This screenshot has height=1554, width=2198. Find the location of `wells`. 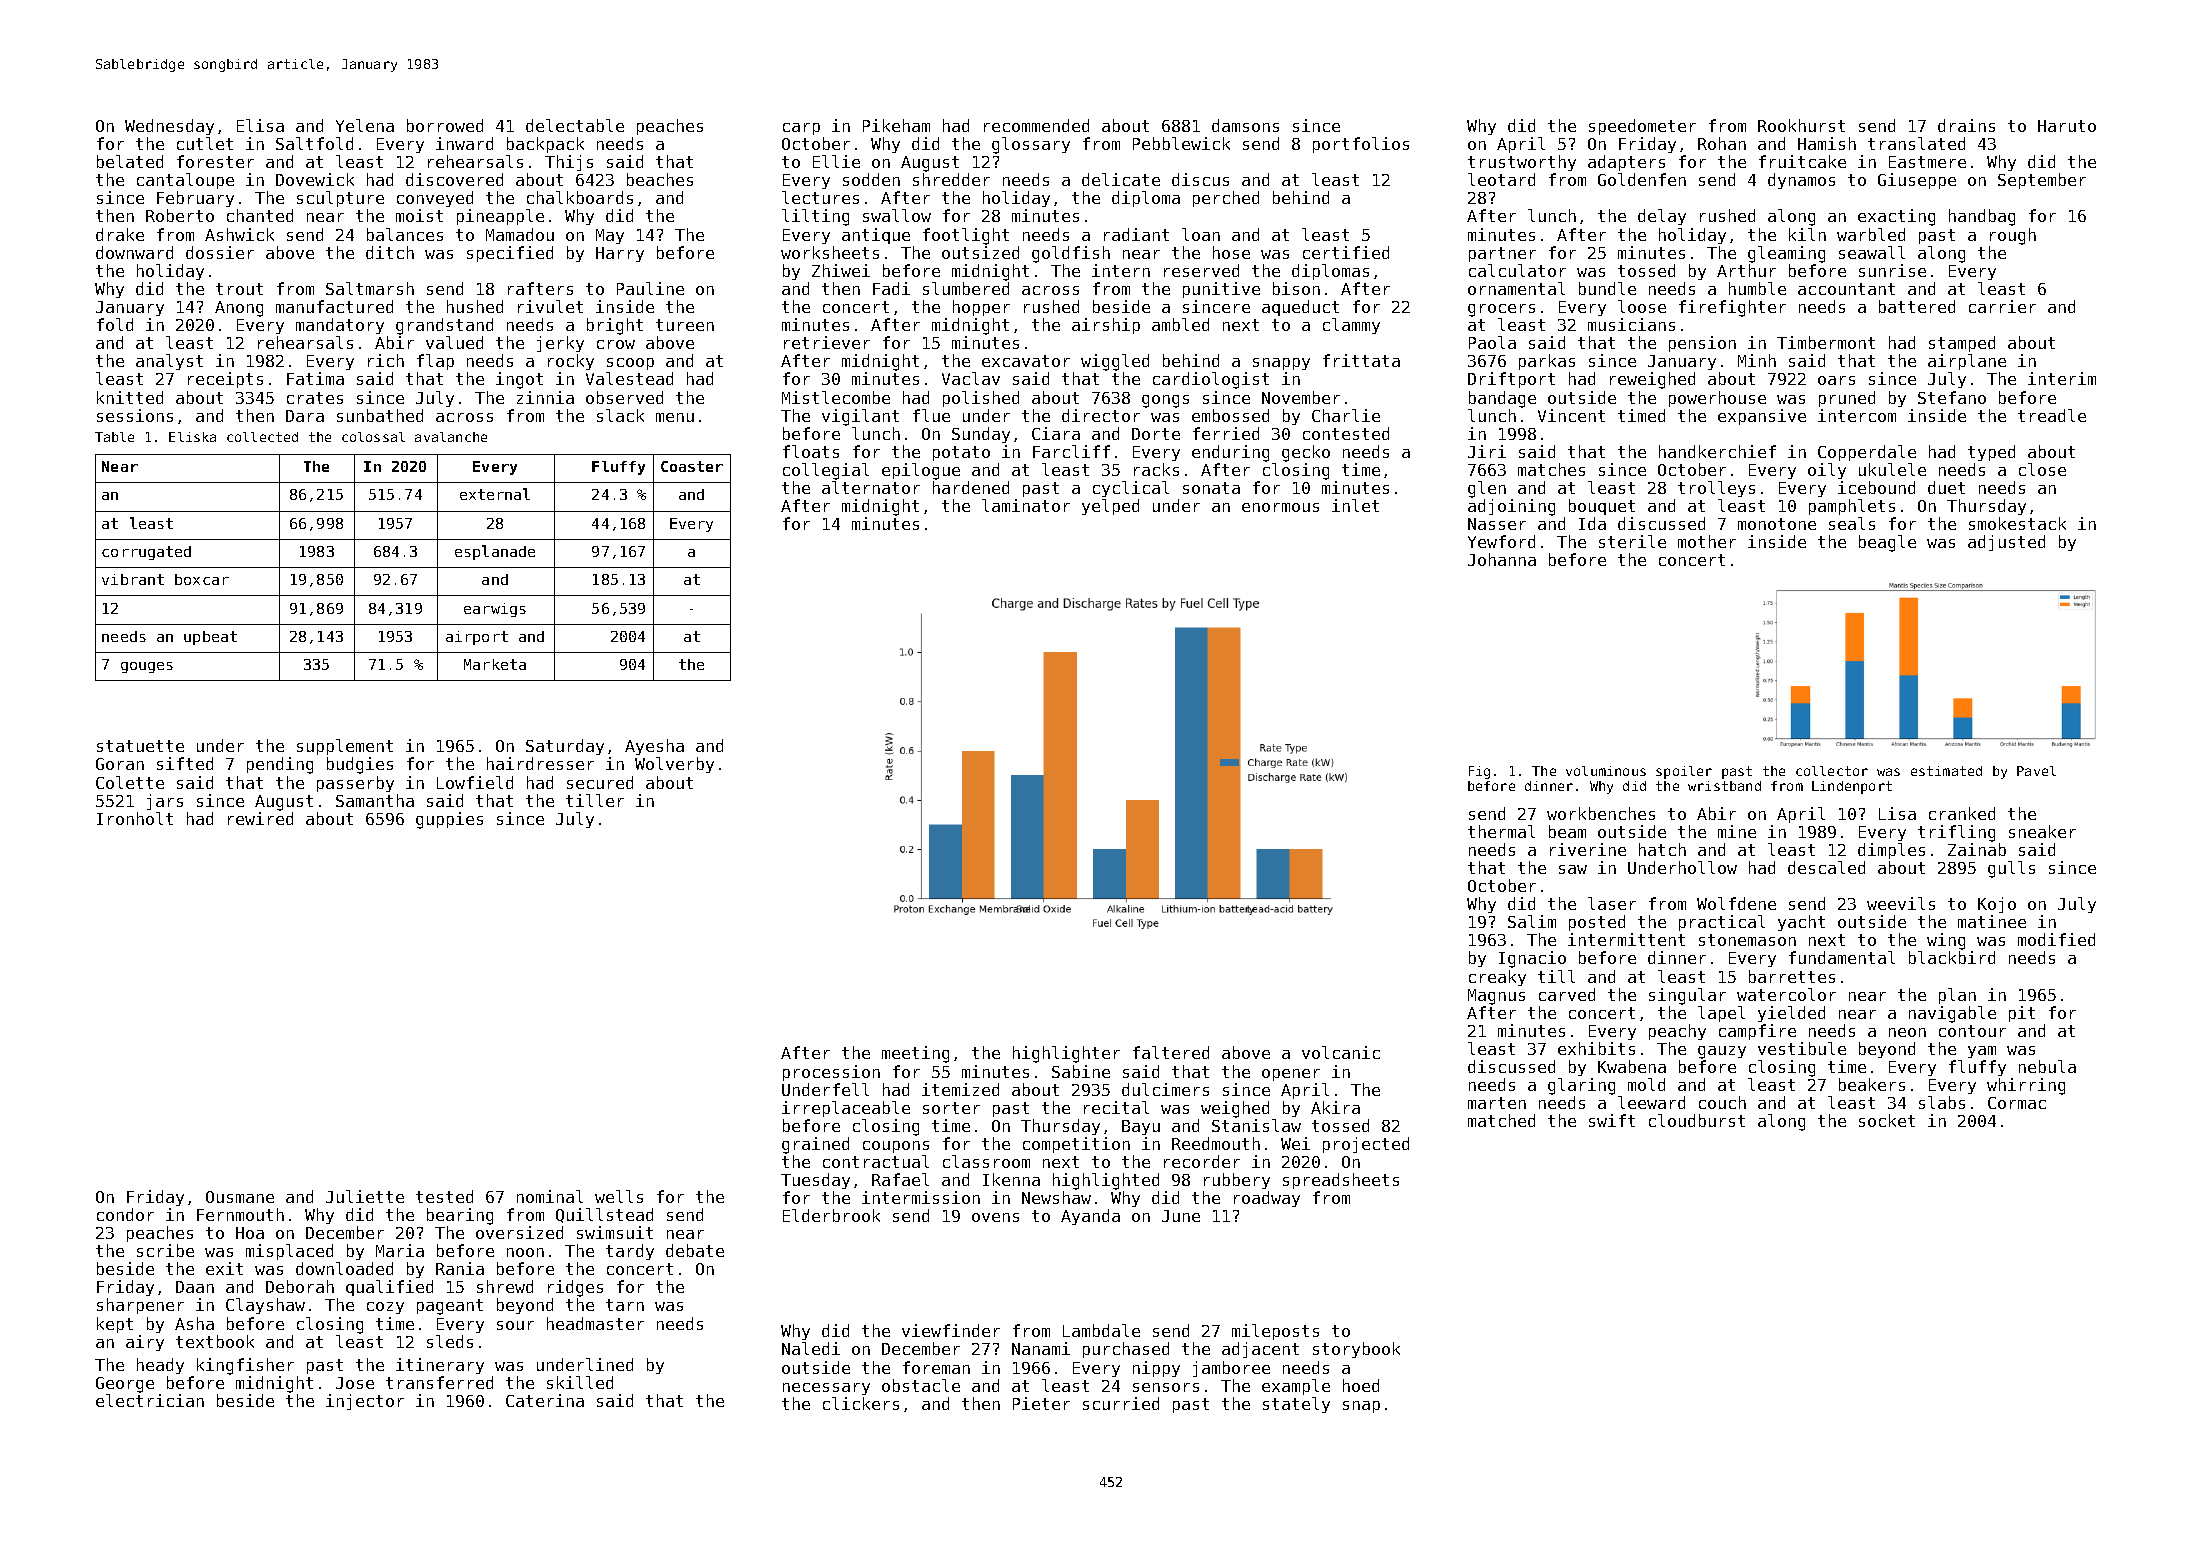

wells is located at coordinates (619, 1196).
